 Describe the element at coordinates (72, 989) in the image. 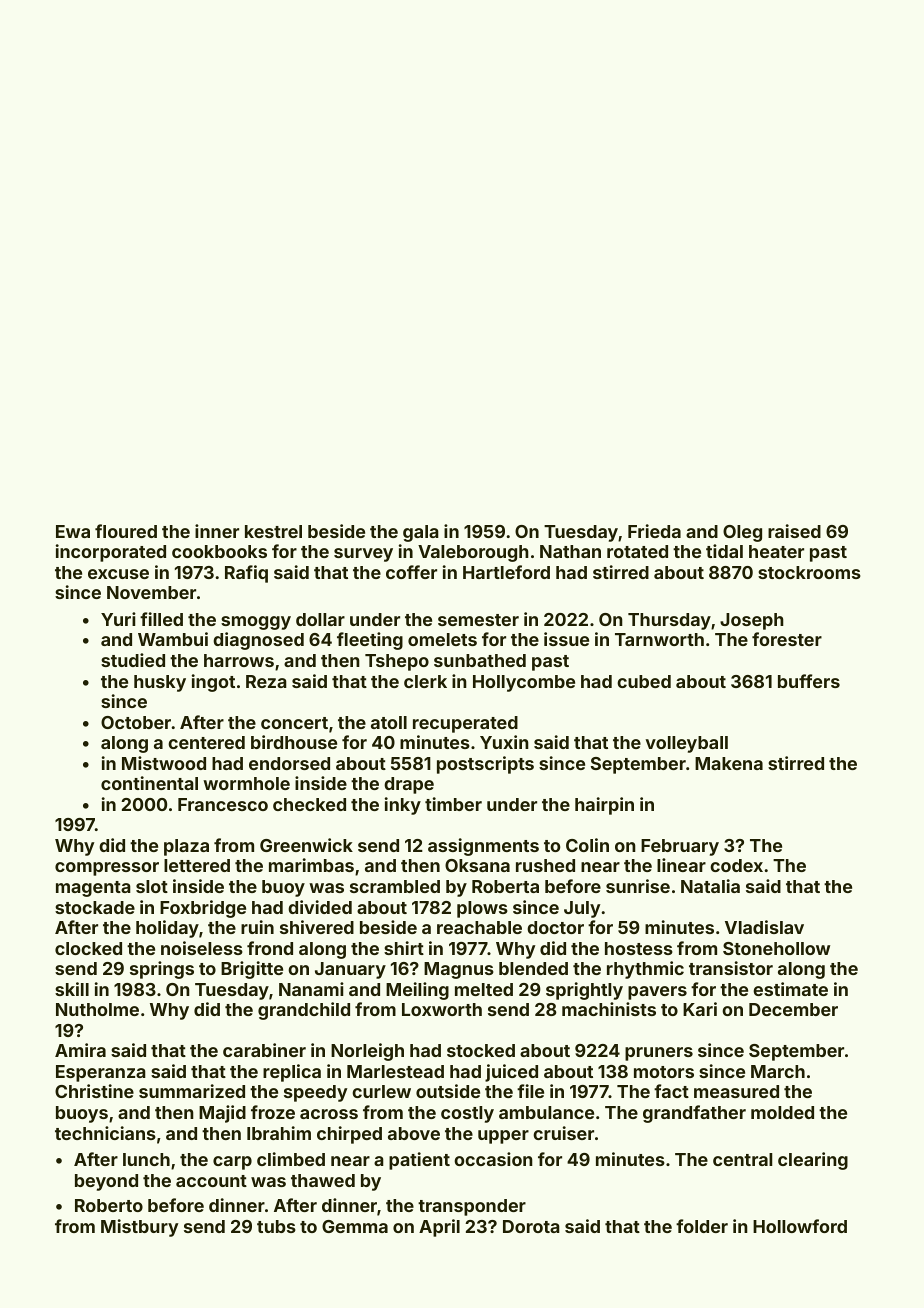

I see `skill` at that location.
